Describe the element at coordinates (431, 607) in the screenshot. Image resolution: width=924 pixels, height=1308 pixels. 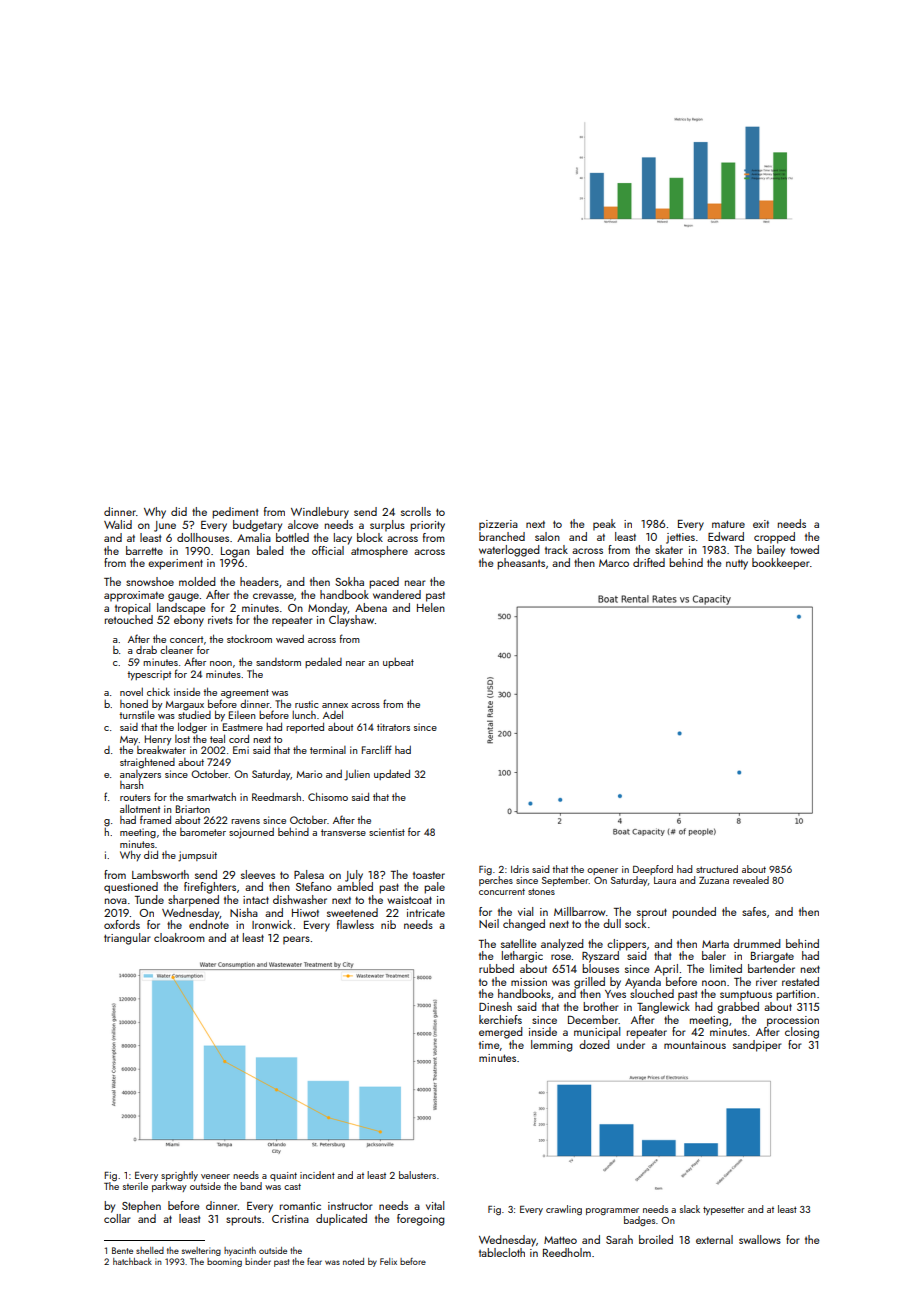
I see `Helen` at that location.
